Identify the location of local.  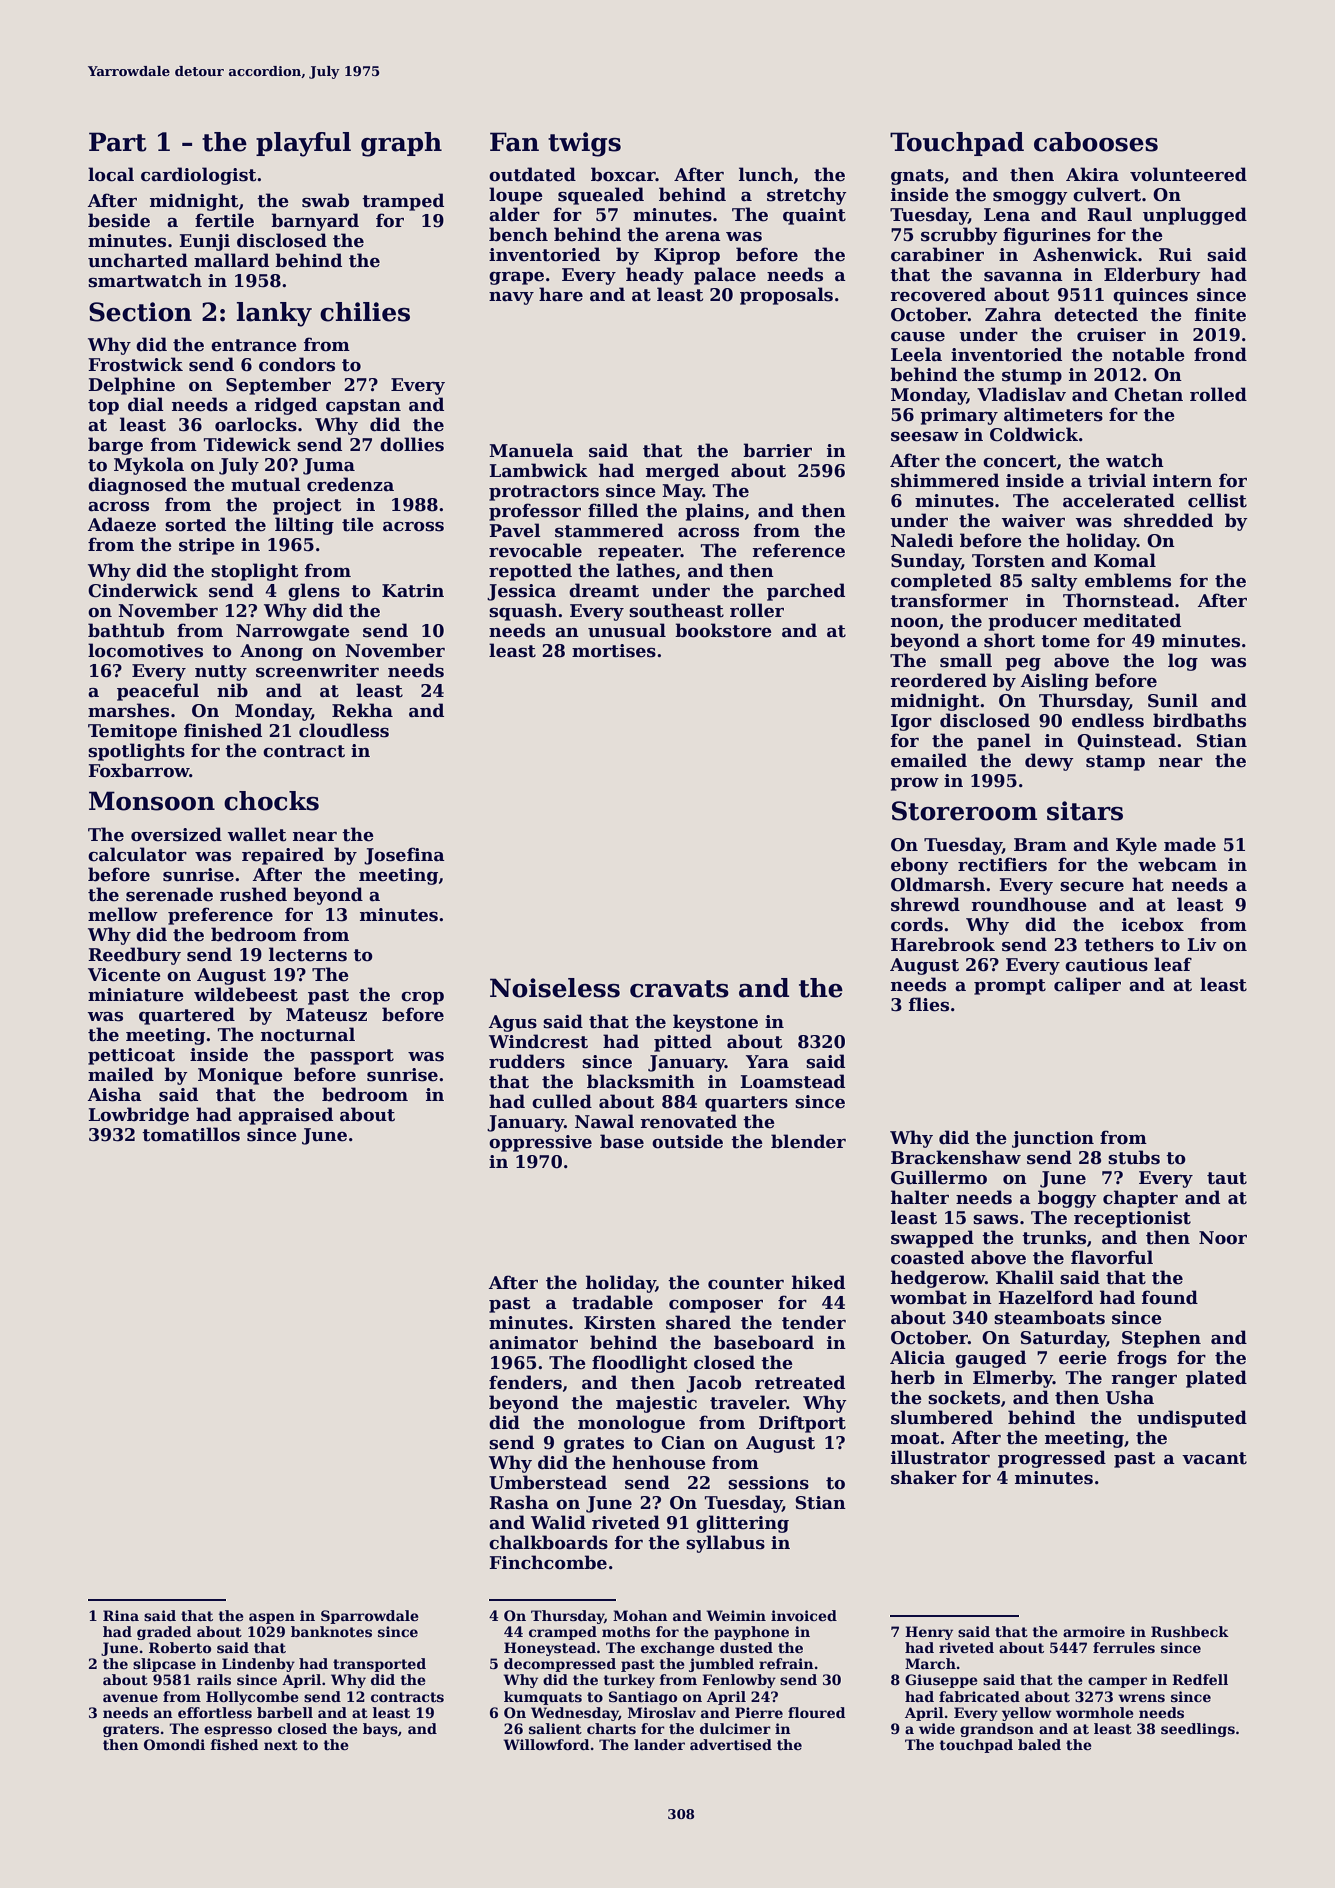
(111, 174).
